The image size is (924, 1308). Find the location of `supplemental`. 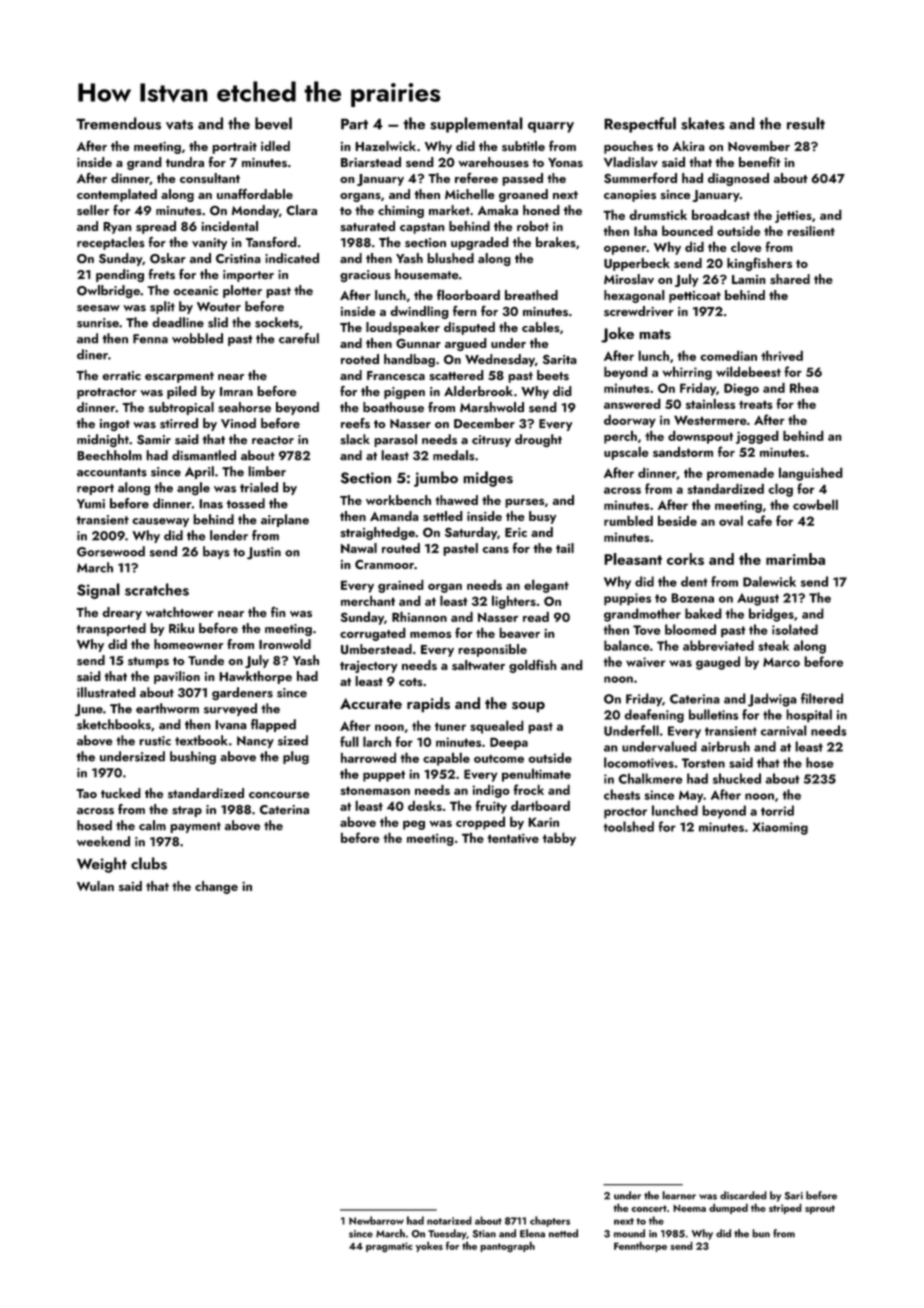

supplemental is located at coordinates (477, 125).
